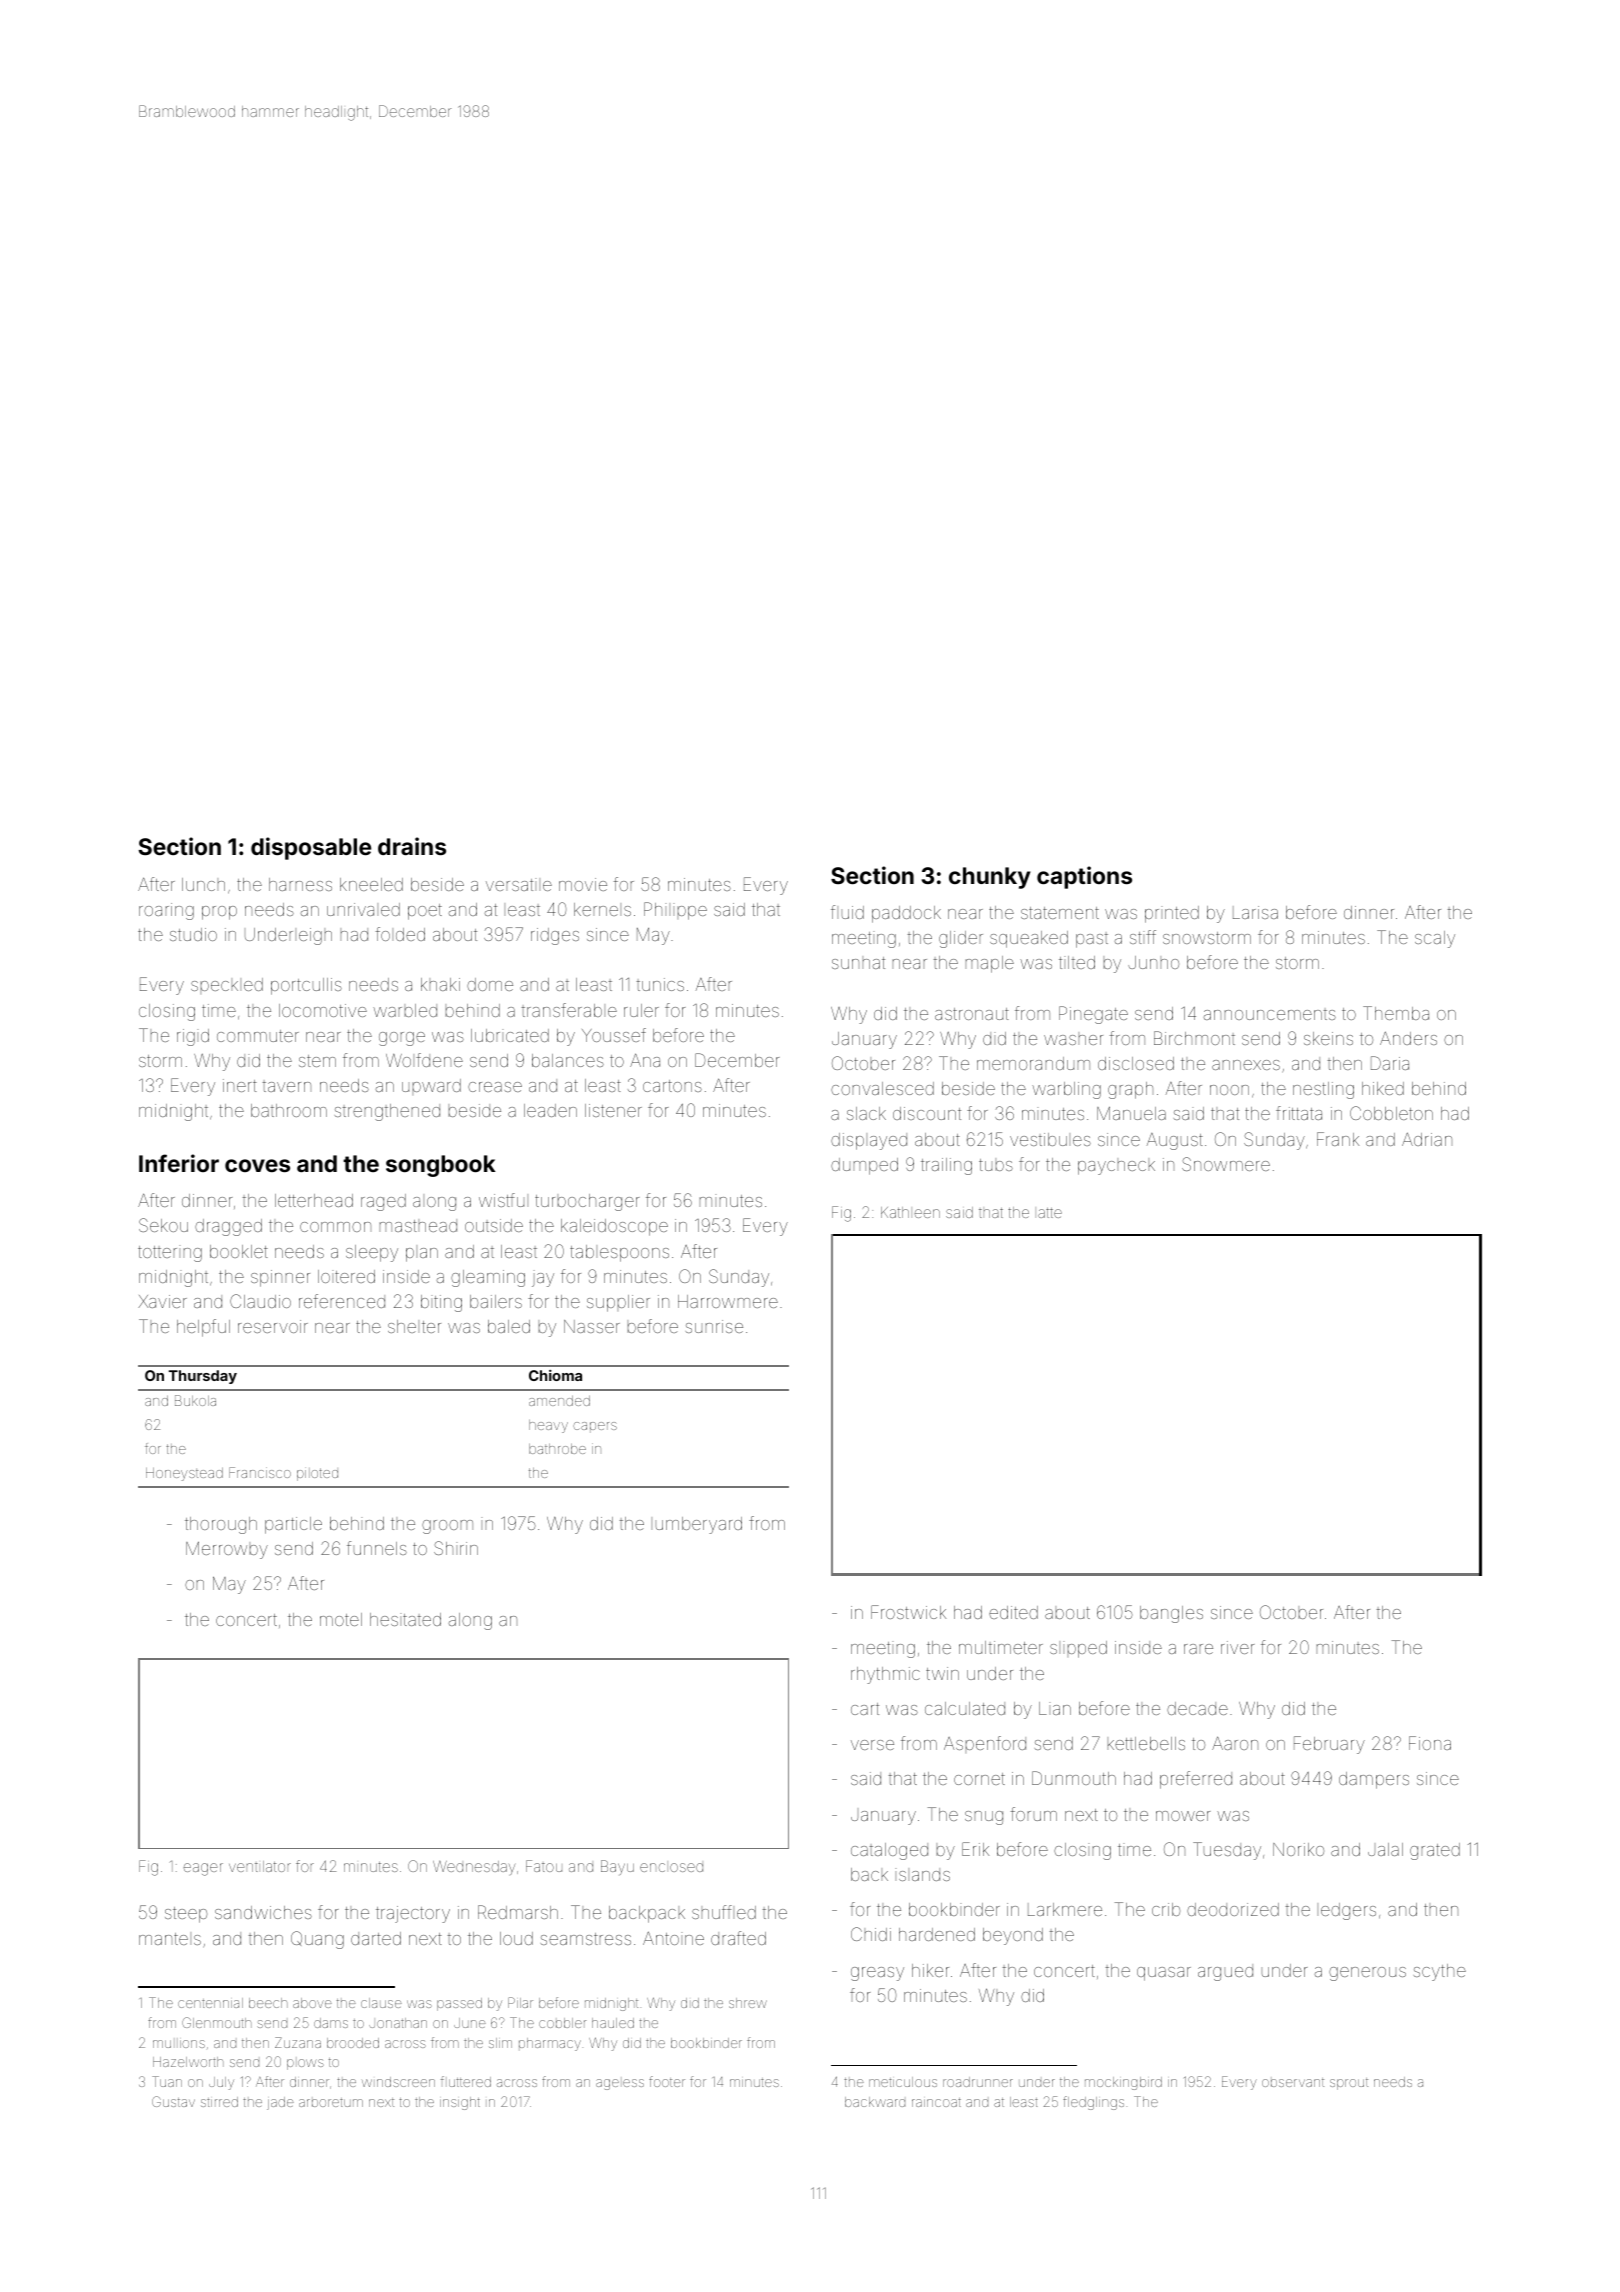 The height and width of the page is (2292, 1620). I want to click on sprout, so click(1349, 2084).
